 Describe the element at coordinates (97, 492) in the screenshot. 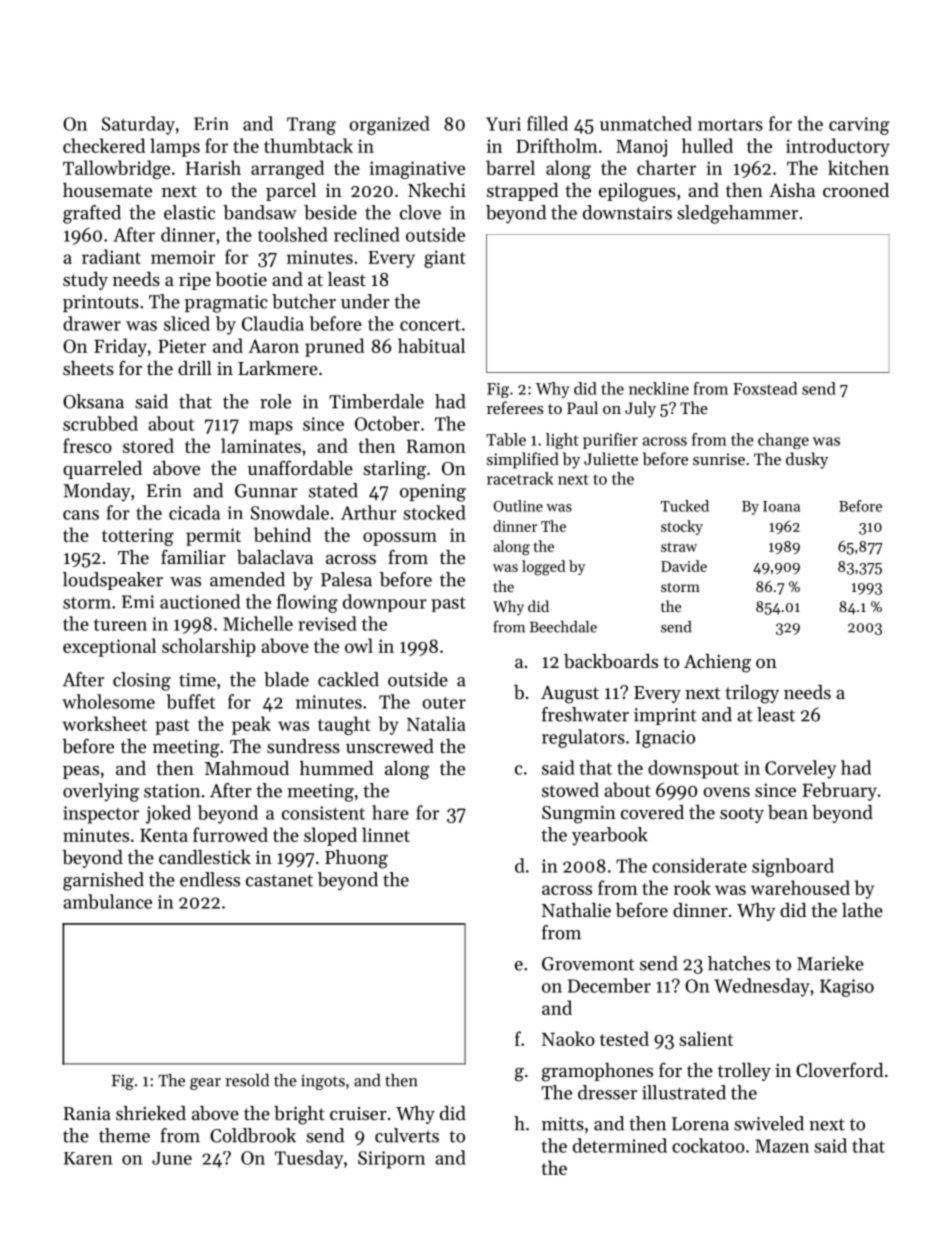

I see `Monday` at that location.
